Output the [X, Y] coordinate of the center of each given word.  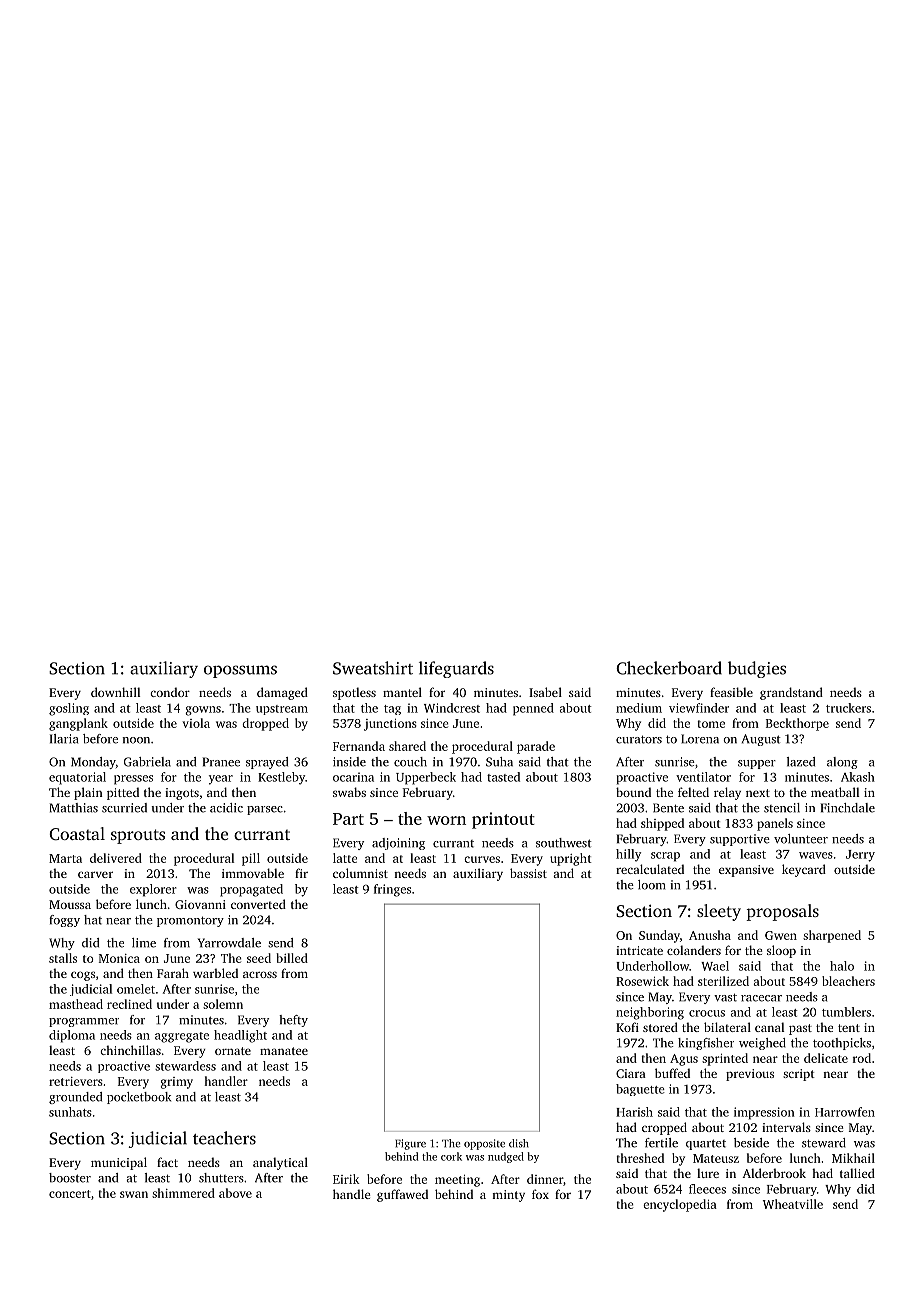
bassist [528, 873]
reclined [129, 1004]
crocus [707, 1013]
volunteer [801, 839]
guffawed [402, 1195]
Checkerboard [669, 668]
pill [251, 859]
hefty [293, 1021]
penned [533, 709]
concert [70, 1194]
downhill [115, 692]
